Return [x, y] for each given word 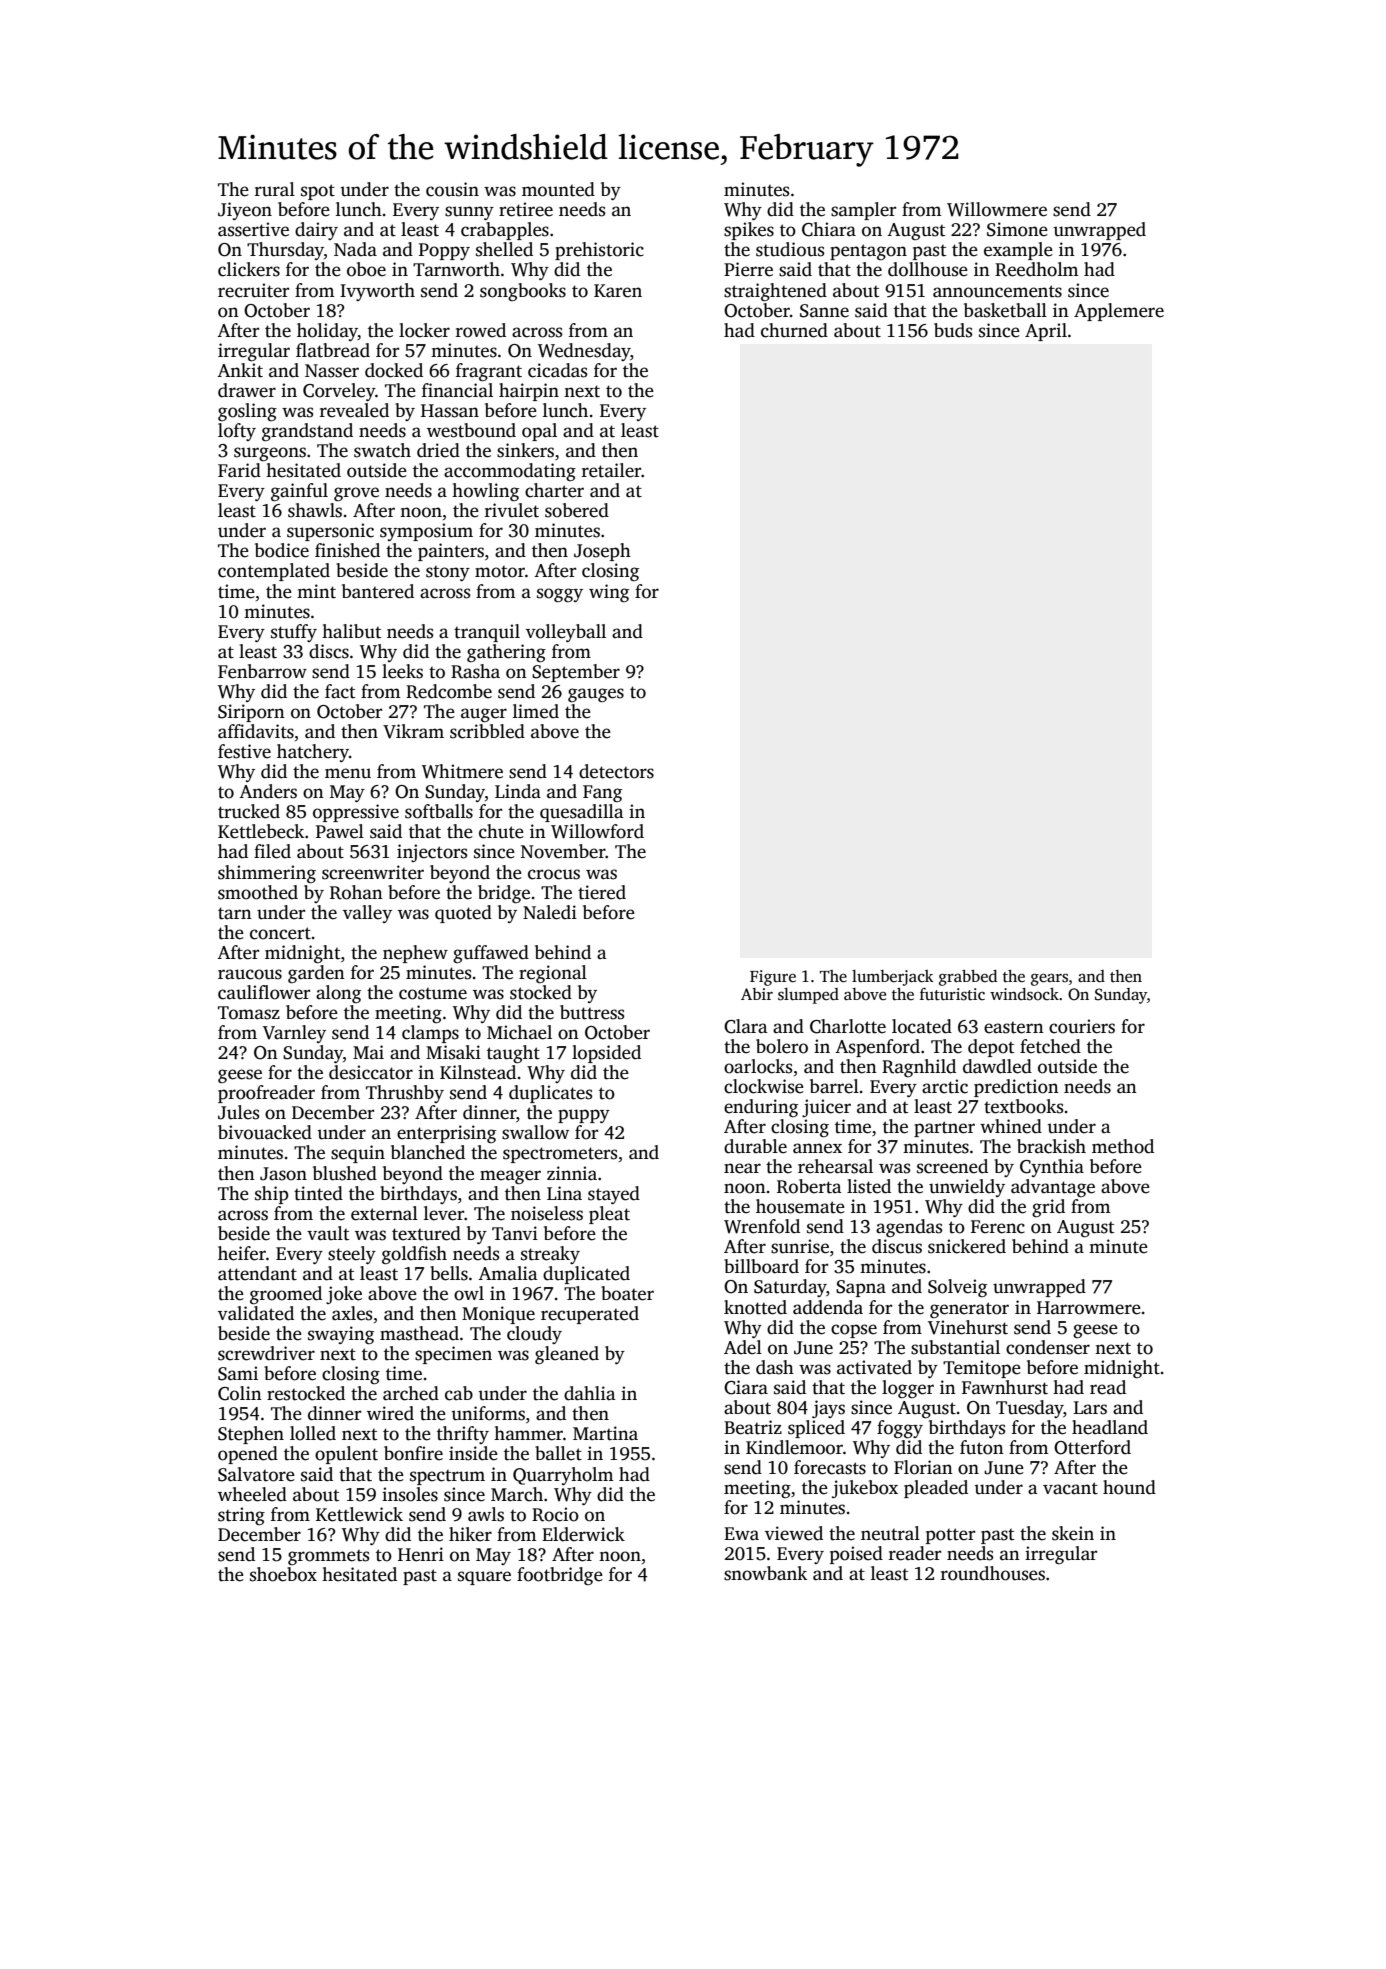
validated [256, 1313]
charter [554, 490]
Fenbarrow [262, 671]
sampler [863, 211]
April [1046, 332]
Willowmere [997, 209]
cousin [452, 189]
